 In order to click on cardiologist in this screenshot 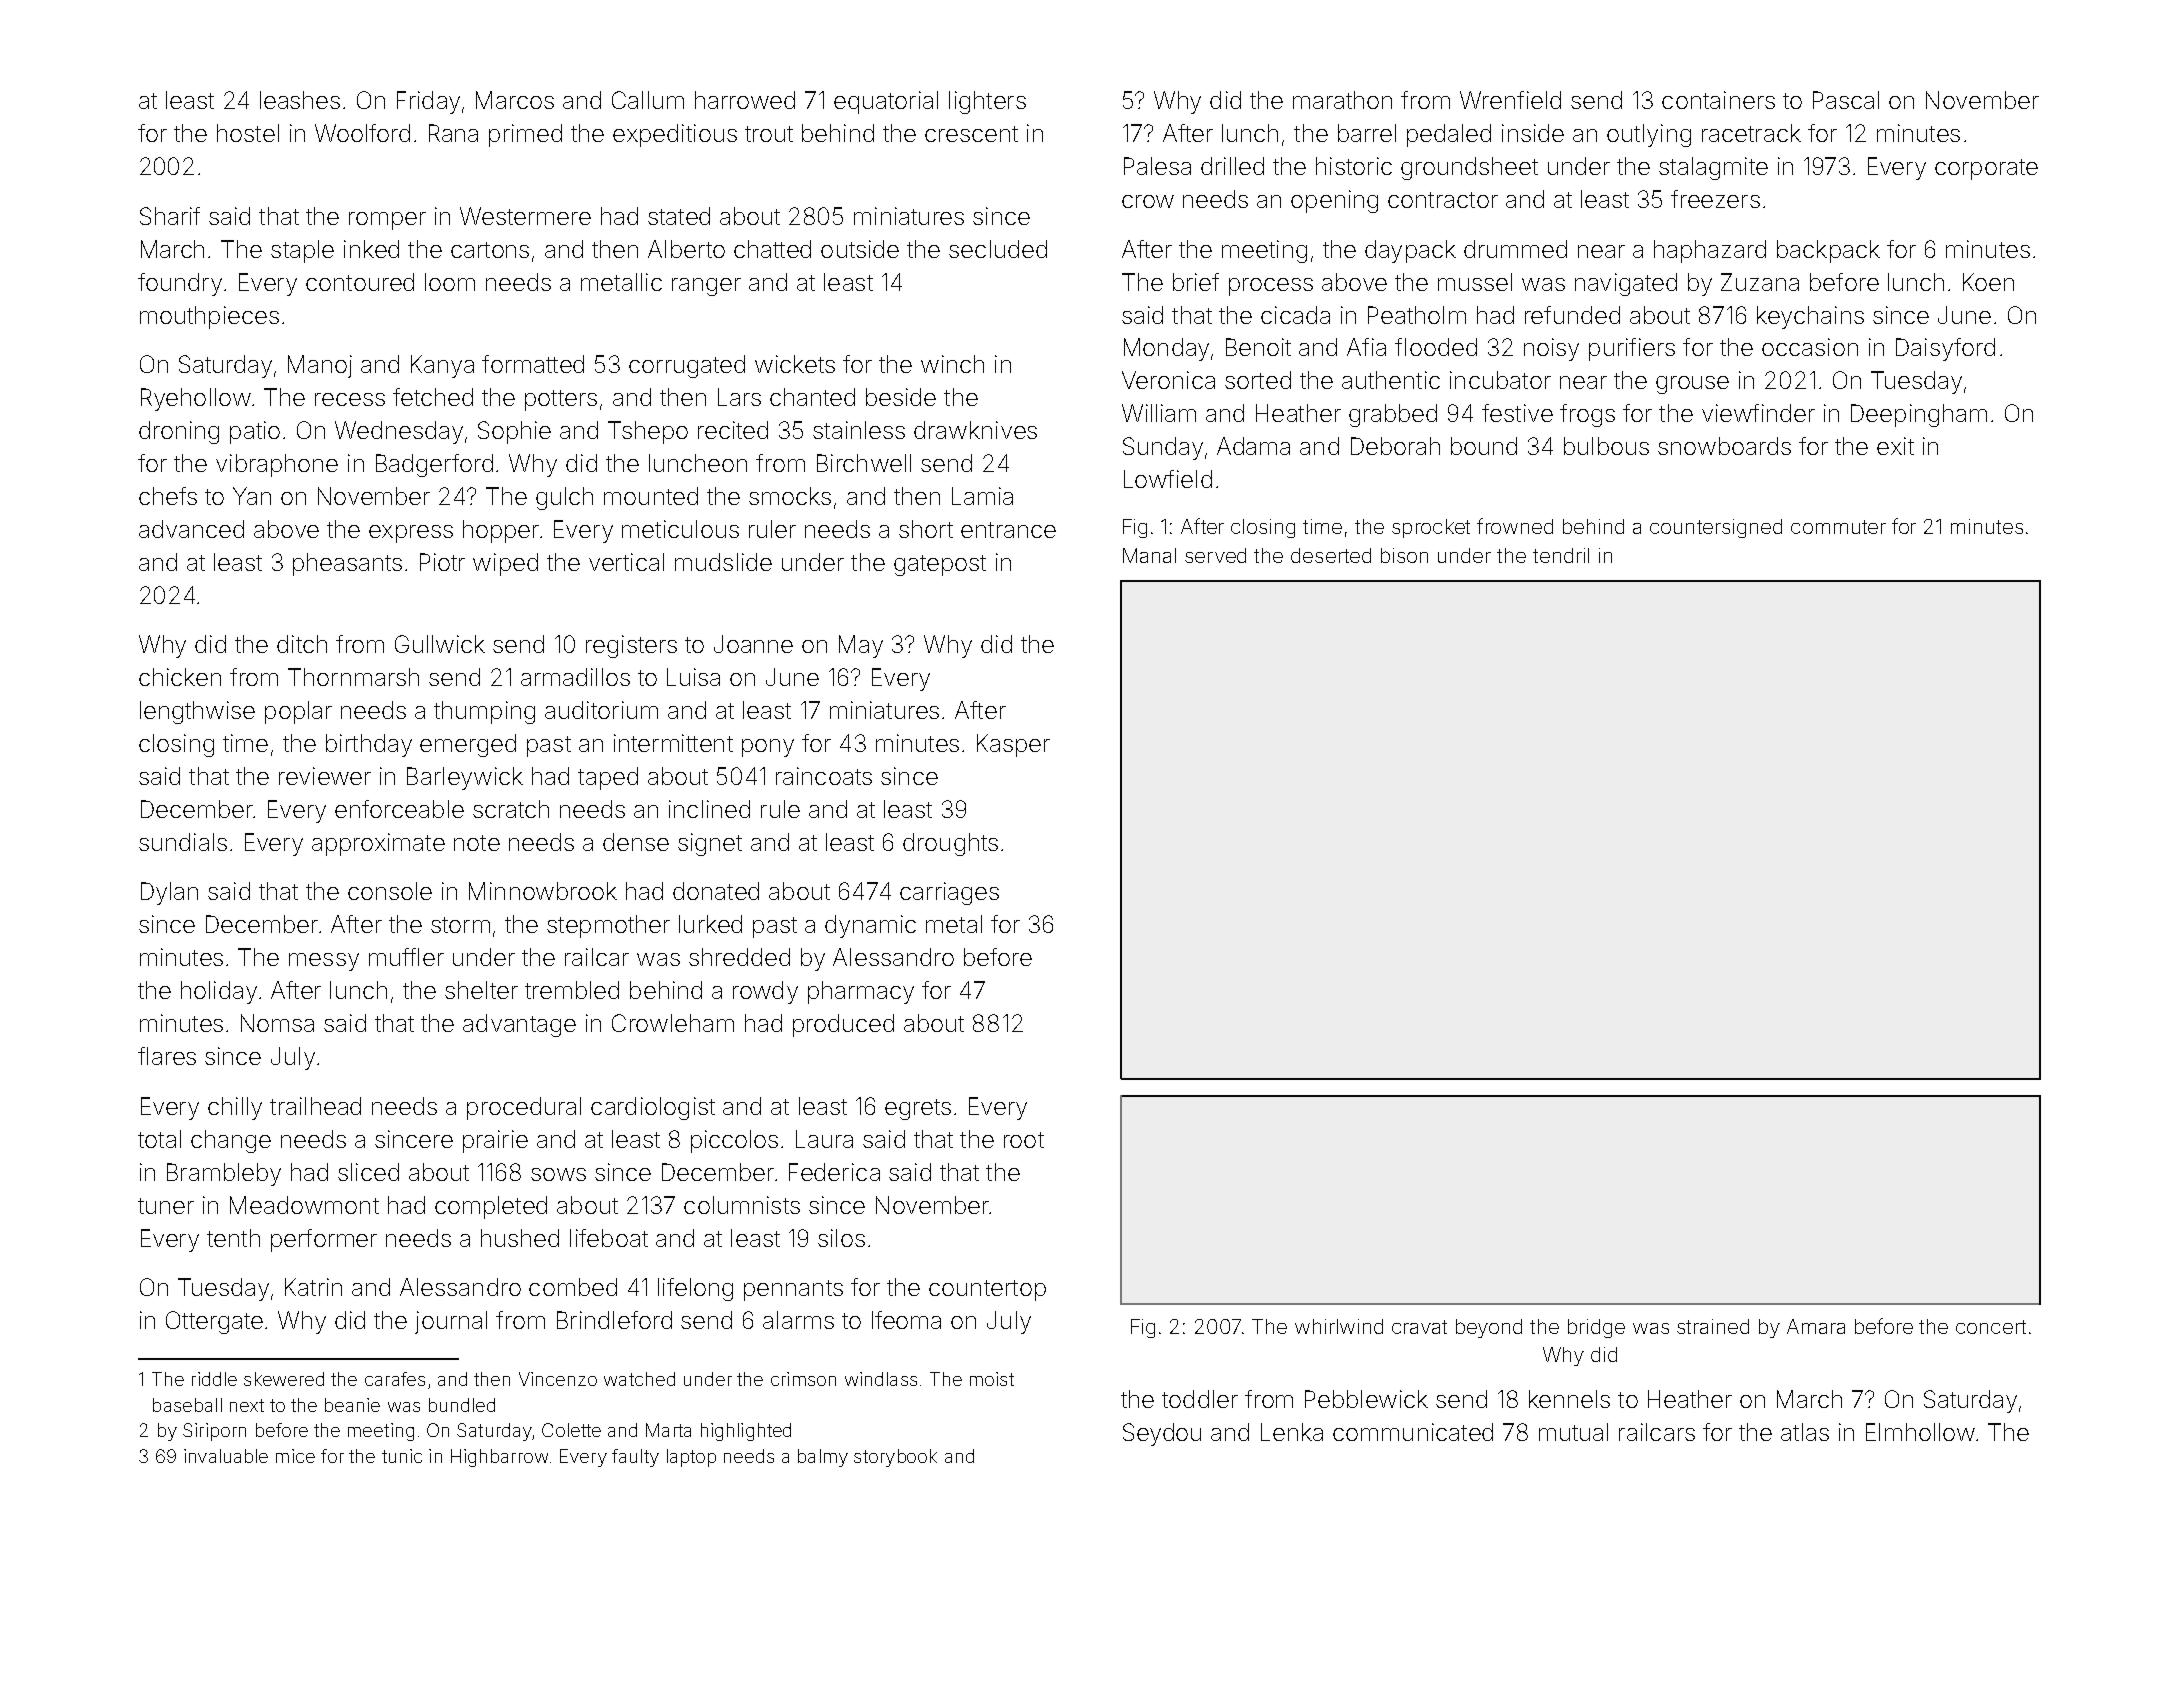, I will do `click(653, 1108)`.
